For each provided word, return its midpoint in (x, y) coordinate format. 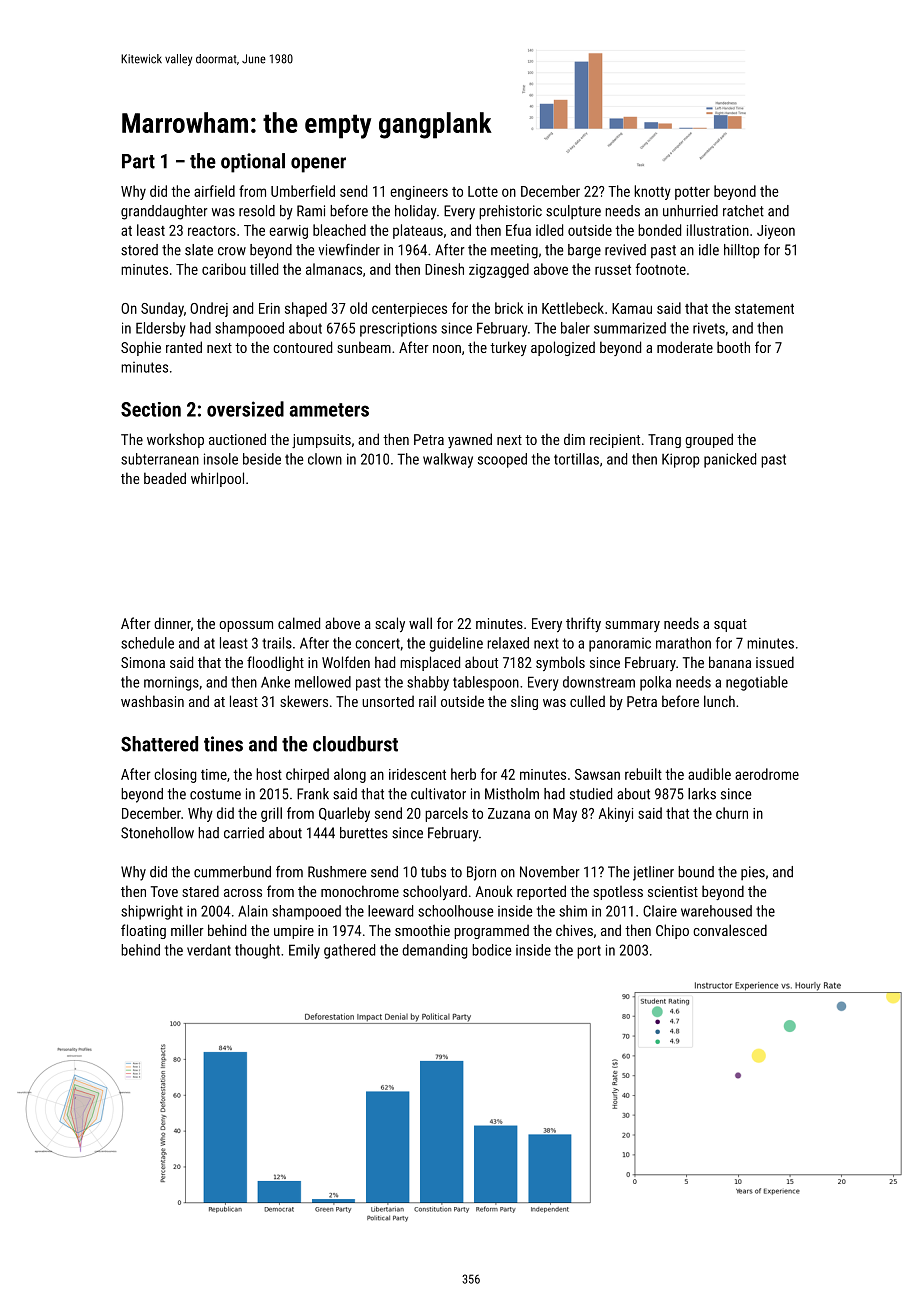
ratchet (743, 211)
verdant (209, 950)
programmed (491, 931)
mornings (171, 683)
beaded (165, 478)
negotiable (757, 683)
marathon (683, 643)
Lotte (483, 191)
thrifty (583, 624)
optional (253, 163)
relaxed (508, 643)
